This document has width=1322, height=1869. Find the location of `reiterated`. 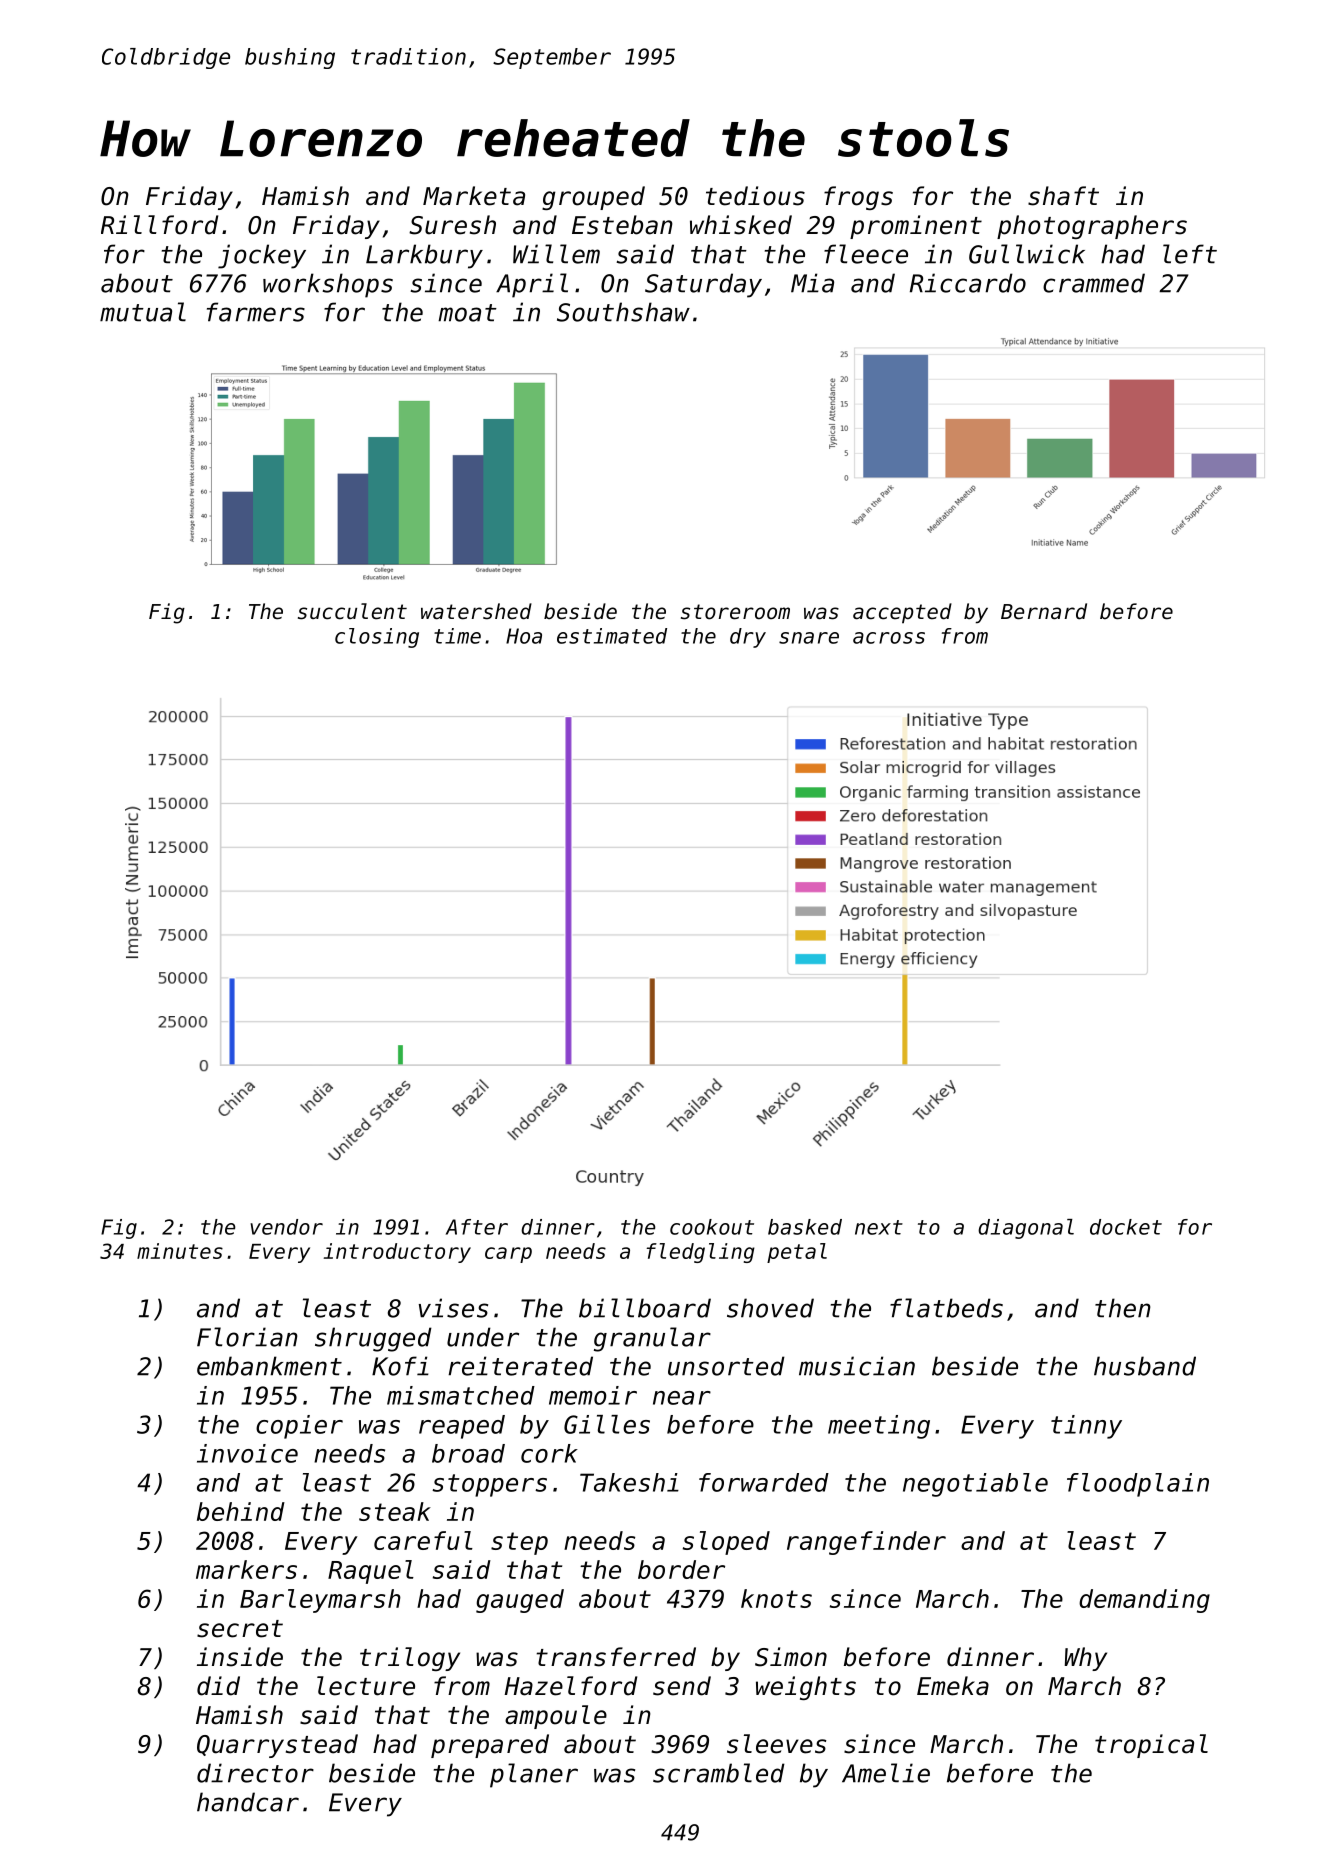

reiterated is located at coordinates (520, 1366).
